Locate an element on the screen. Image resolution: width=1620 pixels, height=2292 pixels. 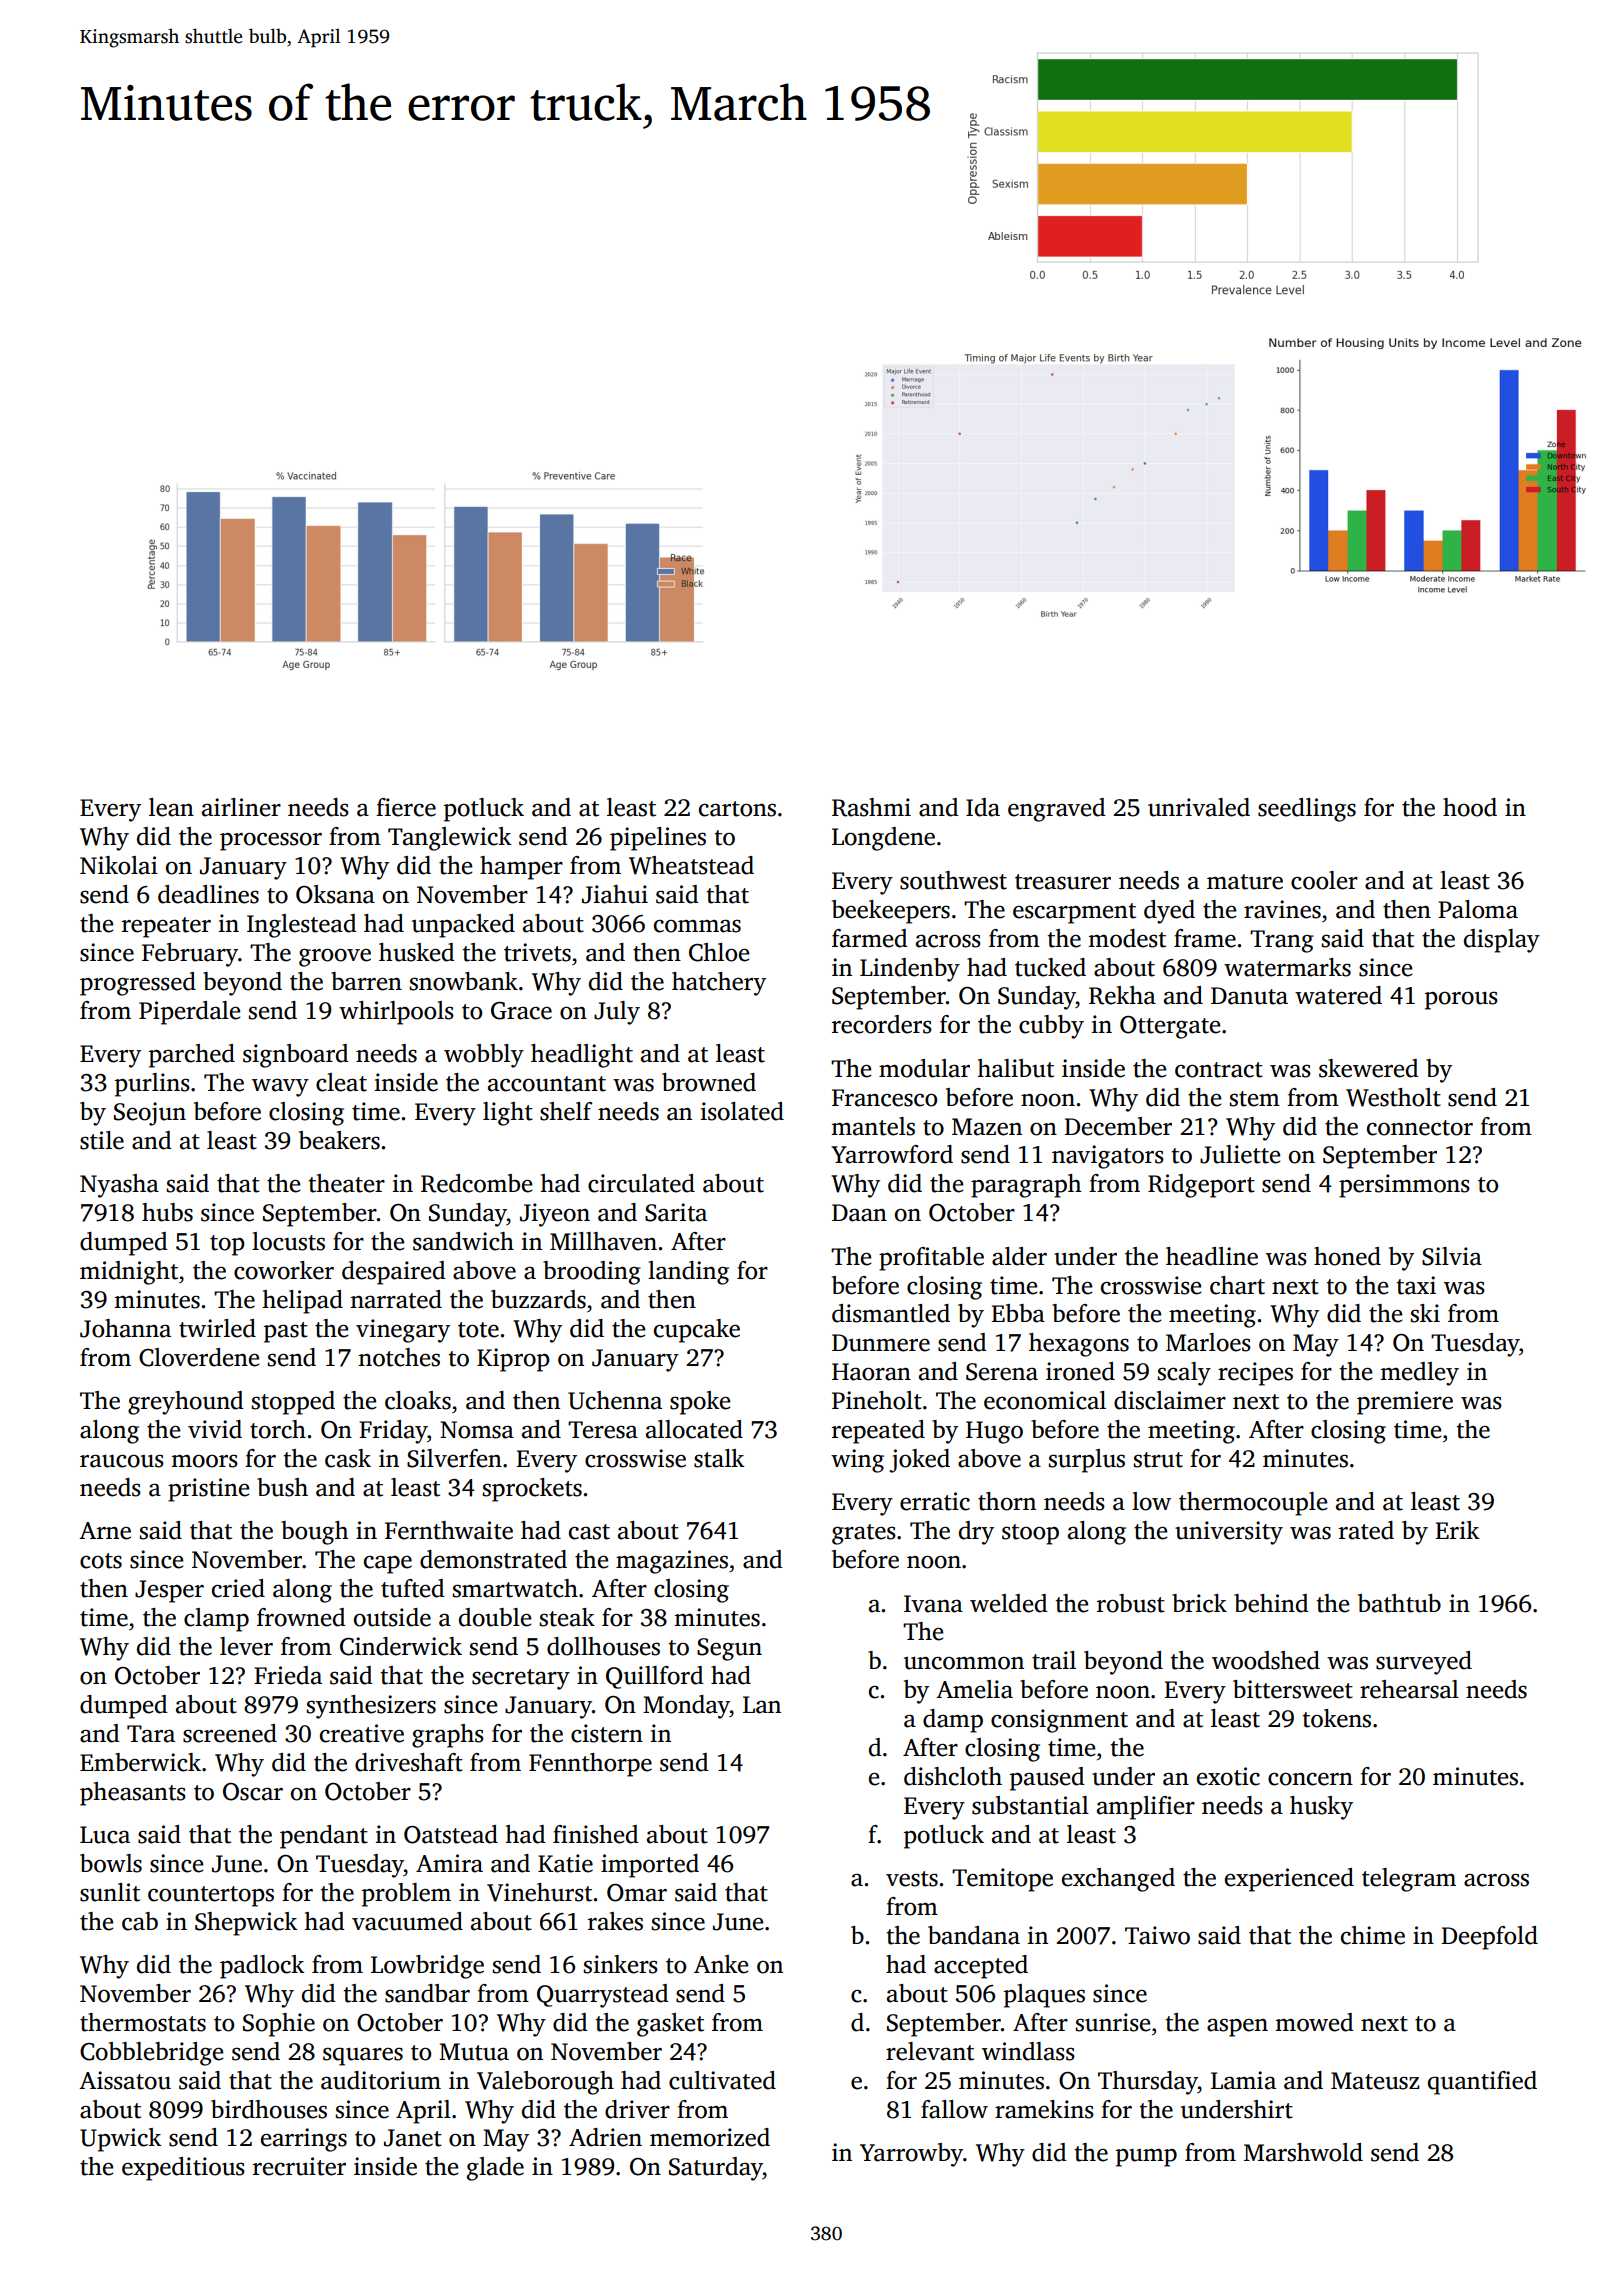
thermocouple is located at coordinates (1253, 1504).
